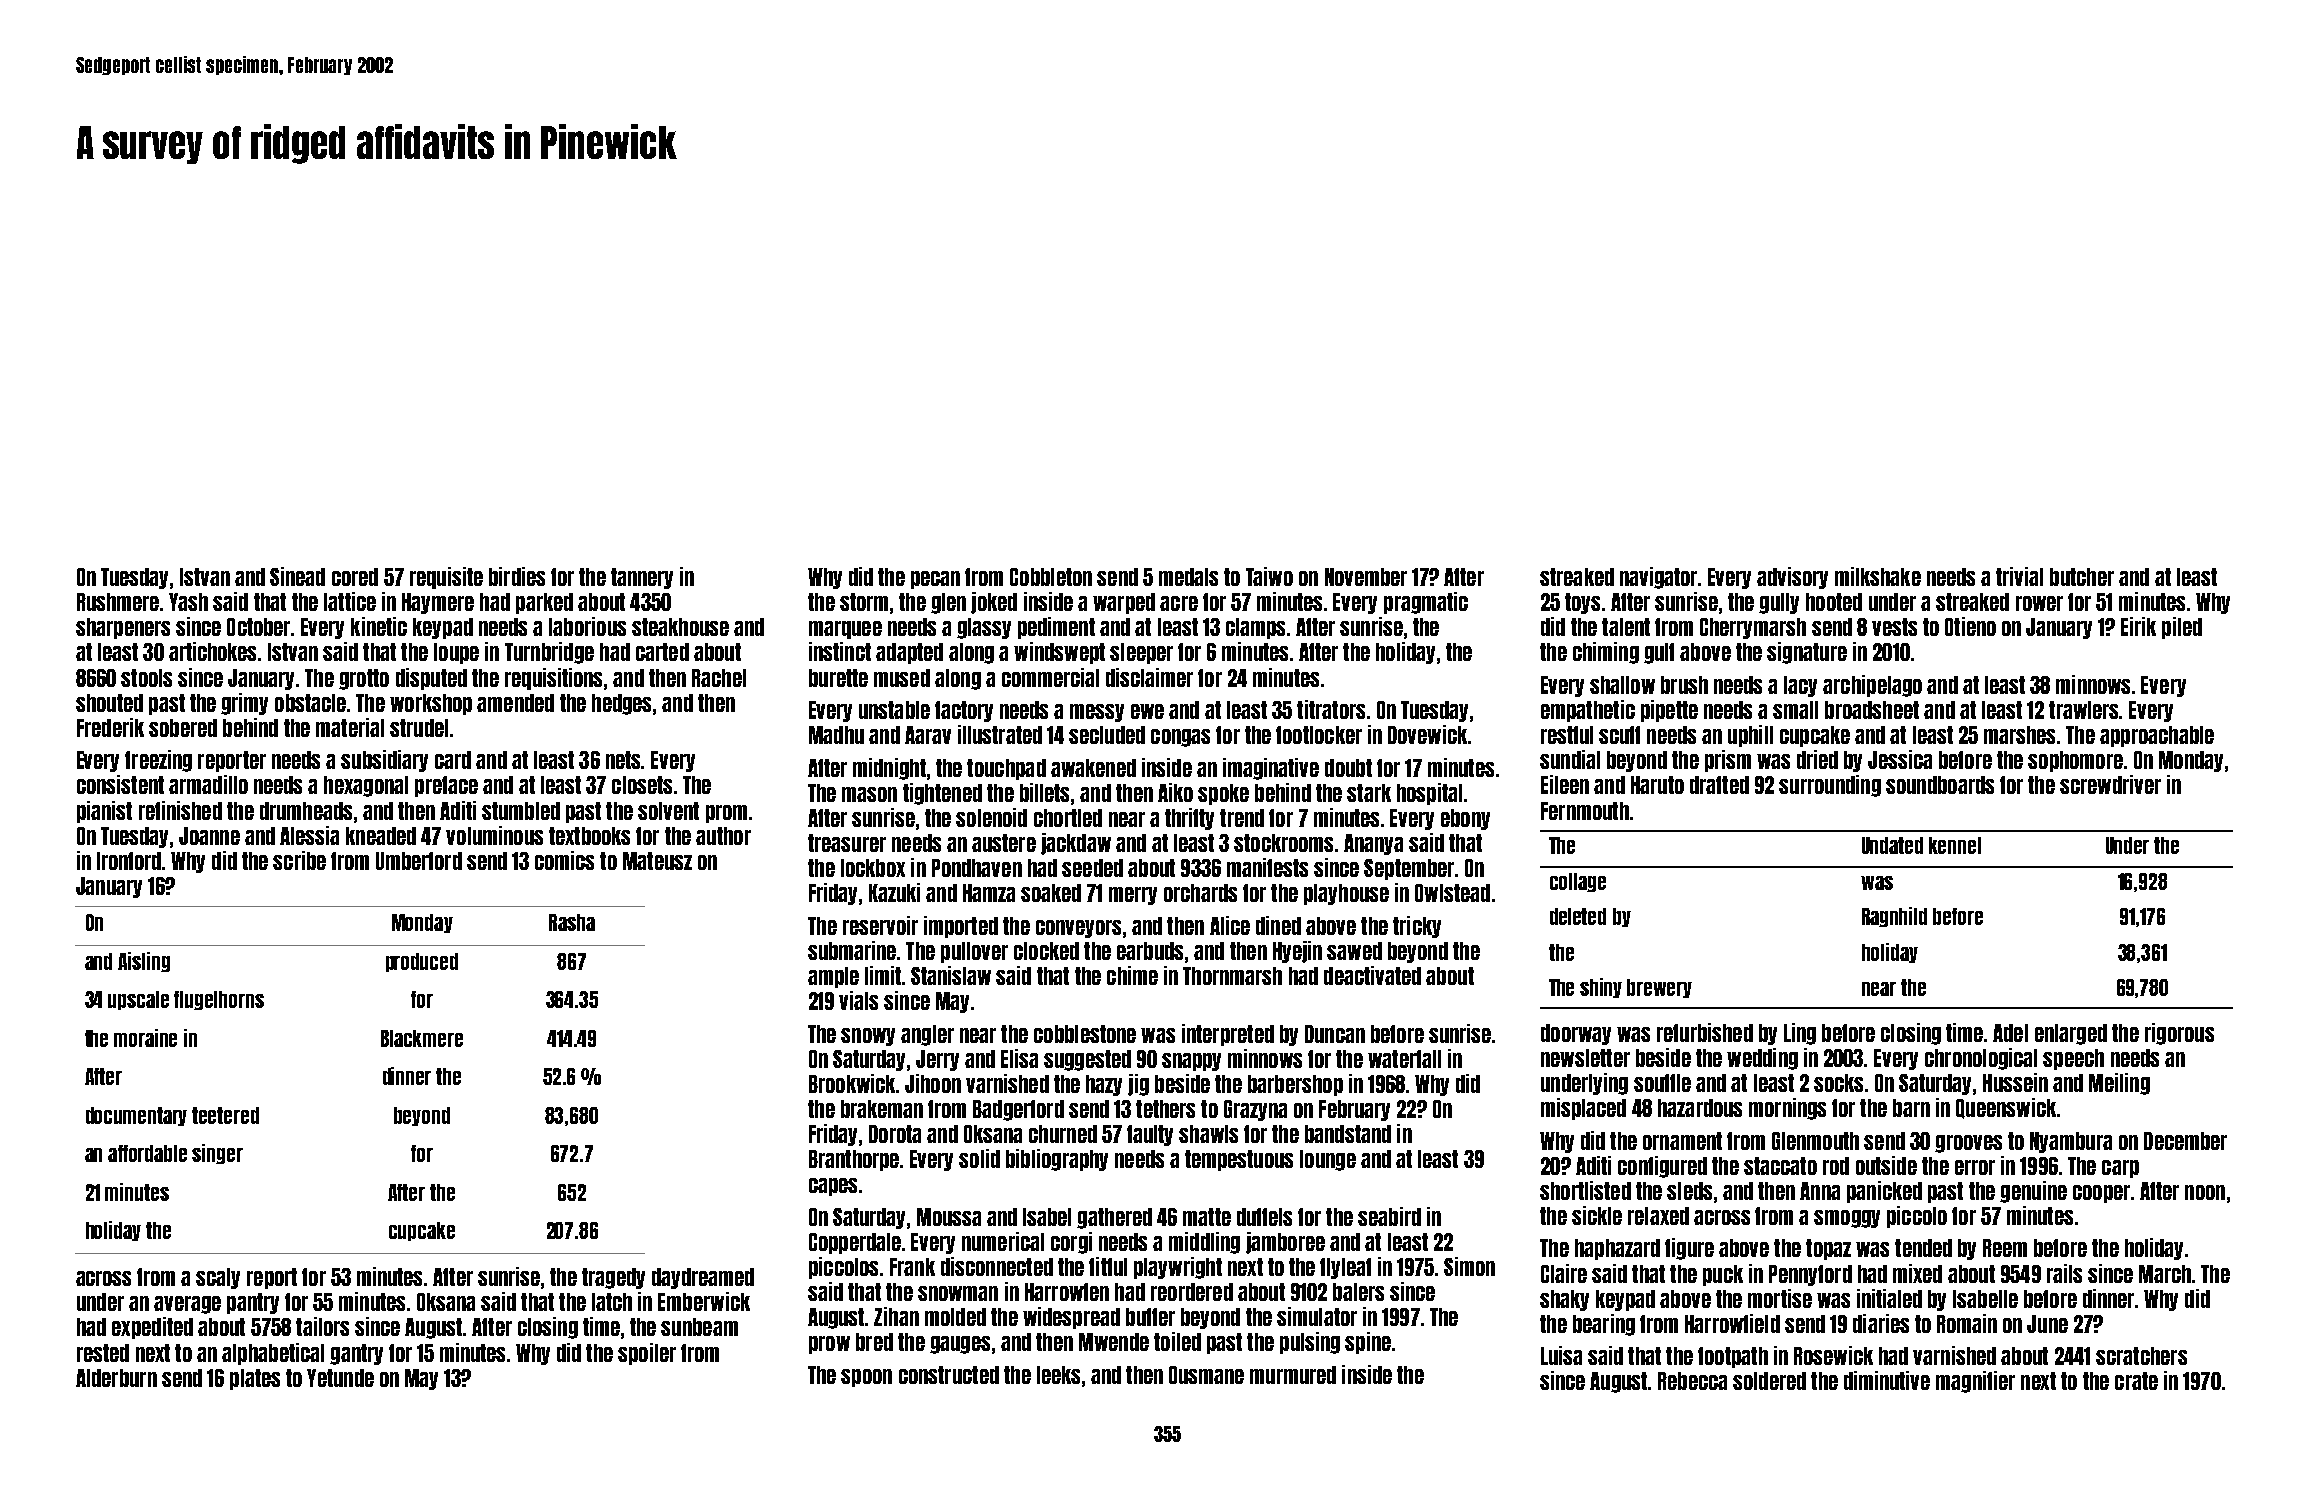 The width and height of the document is (2308, 1493). What do you see at coordinates (2019, 576) in the document?
I see `trivial` at bounding box center [2019, 576].
